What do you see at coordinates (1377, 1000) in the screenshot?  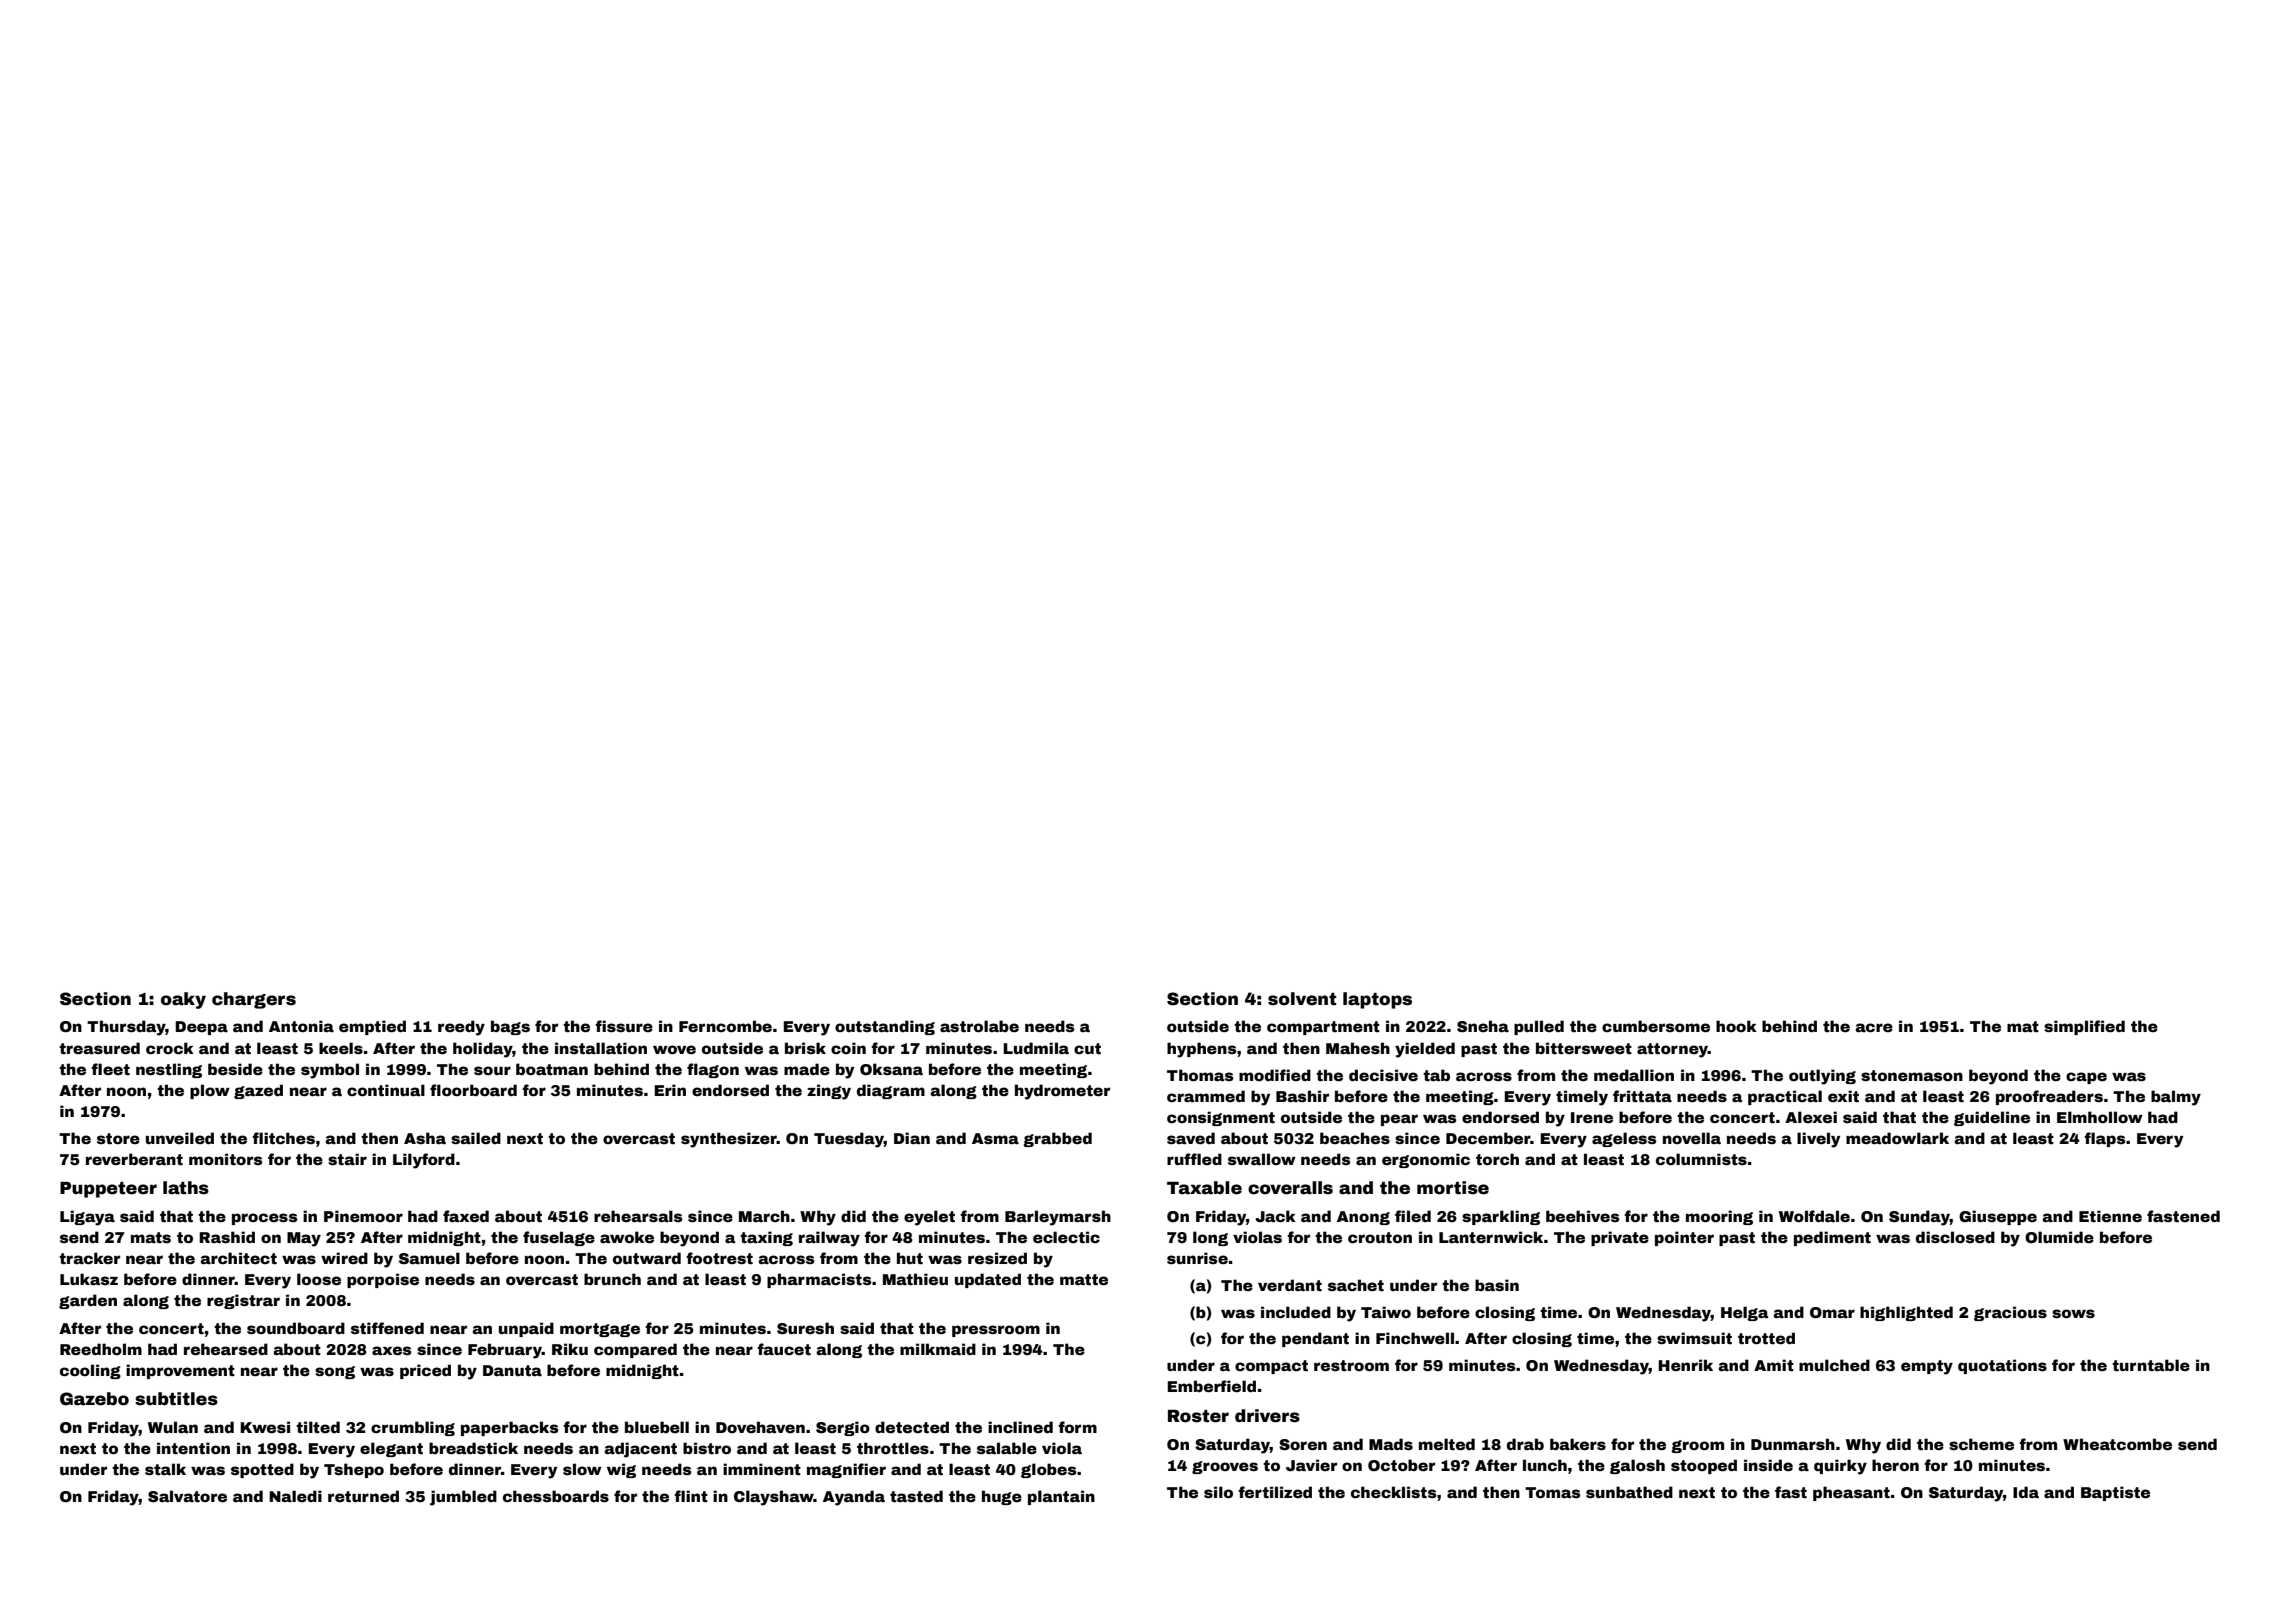 I see `laptops` at bounding box center [1377, 1000].
